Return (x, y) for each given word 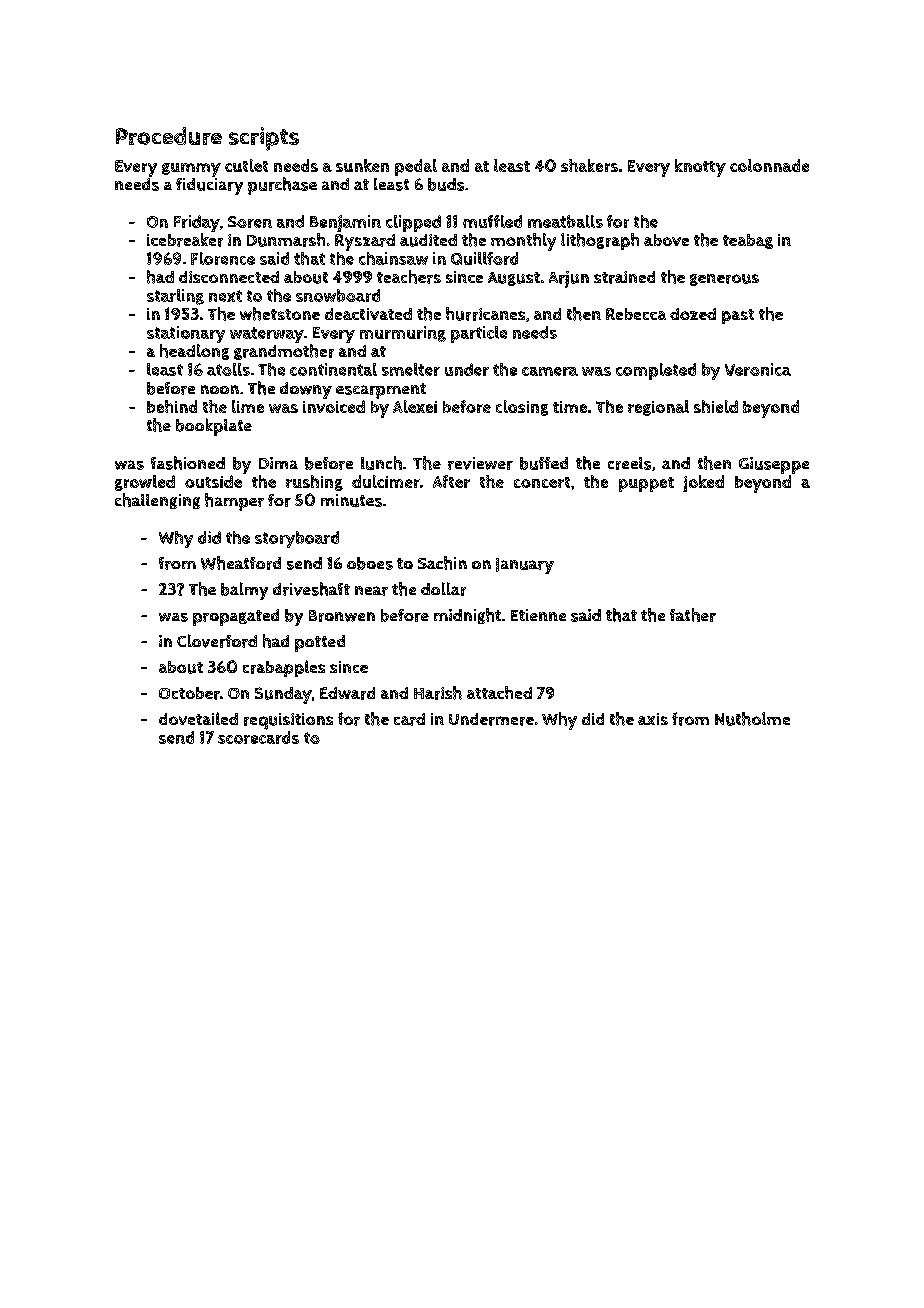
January (525, 566)
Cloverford (217, 641)
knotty (700, 168)
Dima (278, 463)
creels (629, 463)
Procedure (169, 136)
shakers (589, 165)
